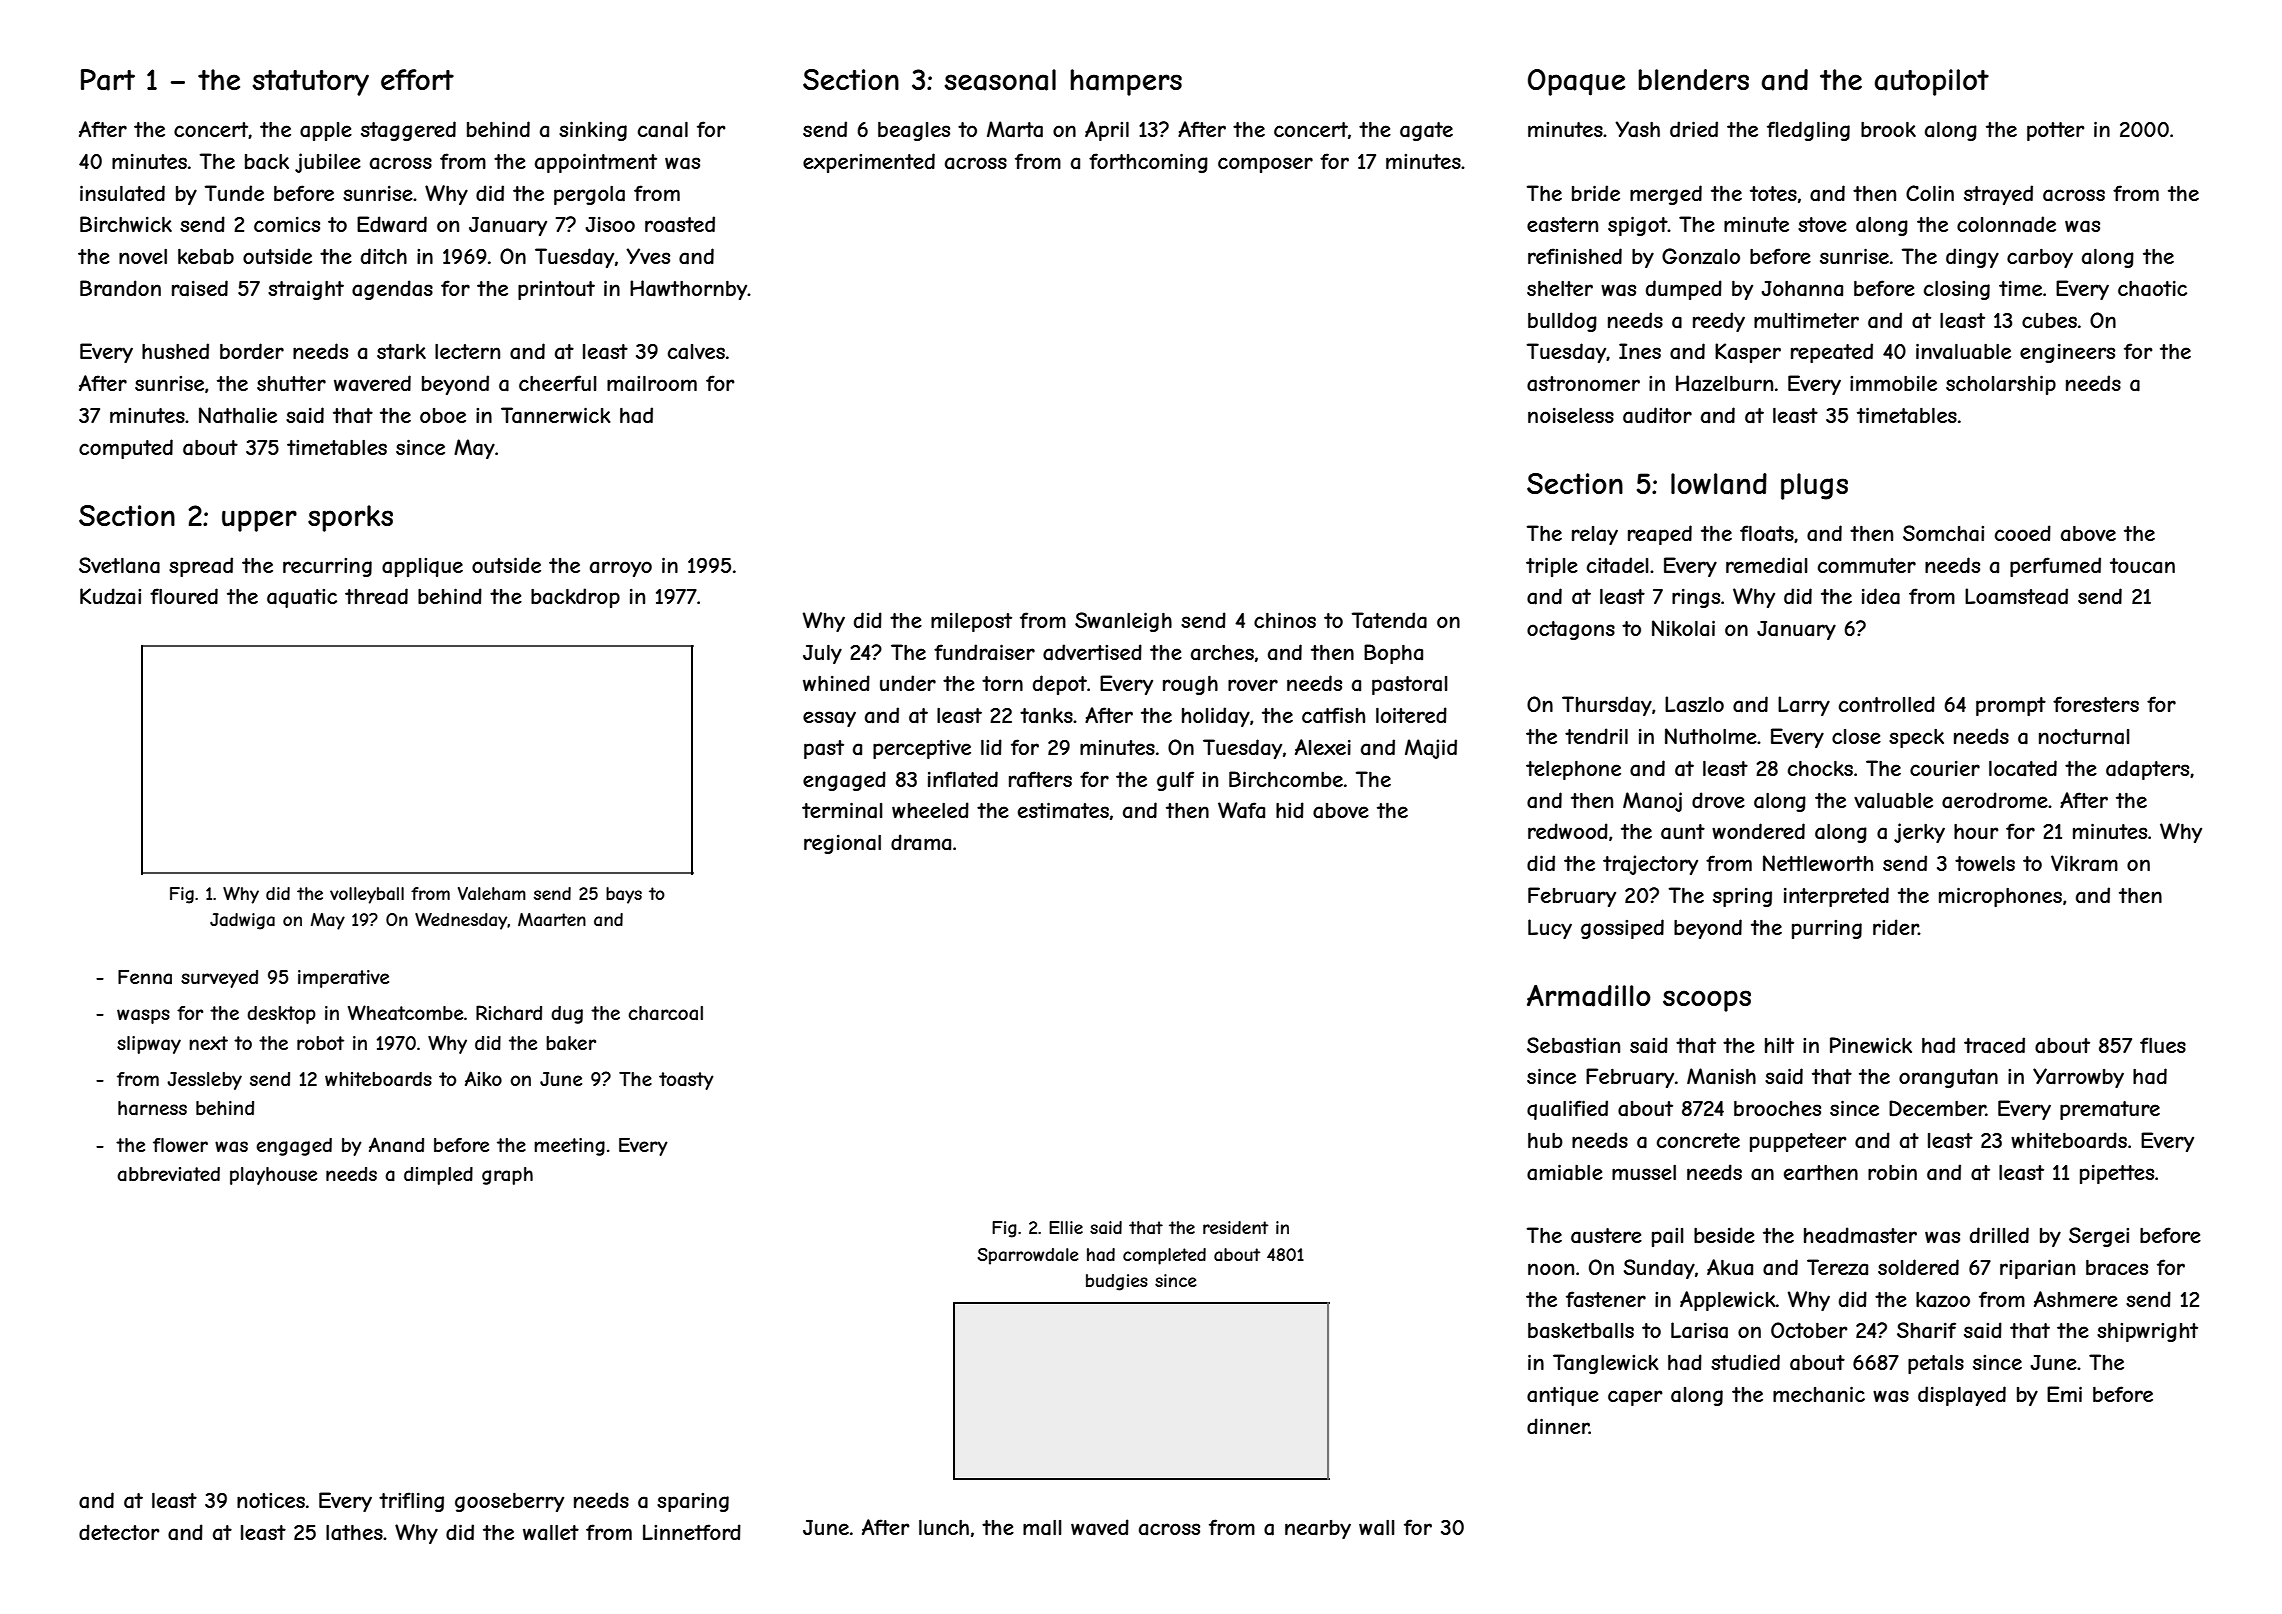 This page has width=2282, height=1614. Describe the element at coordinates (1652, 802) in the page. I see `Manoj` at that location.
